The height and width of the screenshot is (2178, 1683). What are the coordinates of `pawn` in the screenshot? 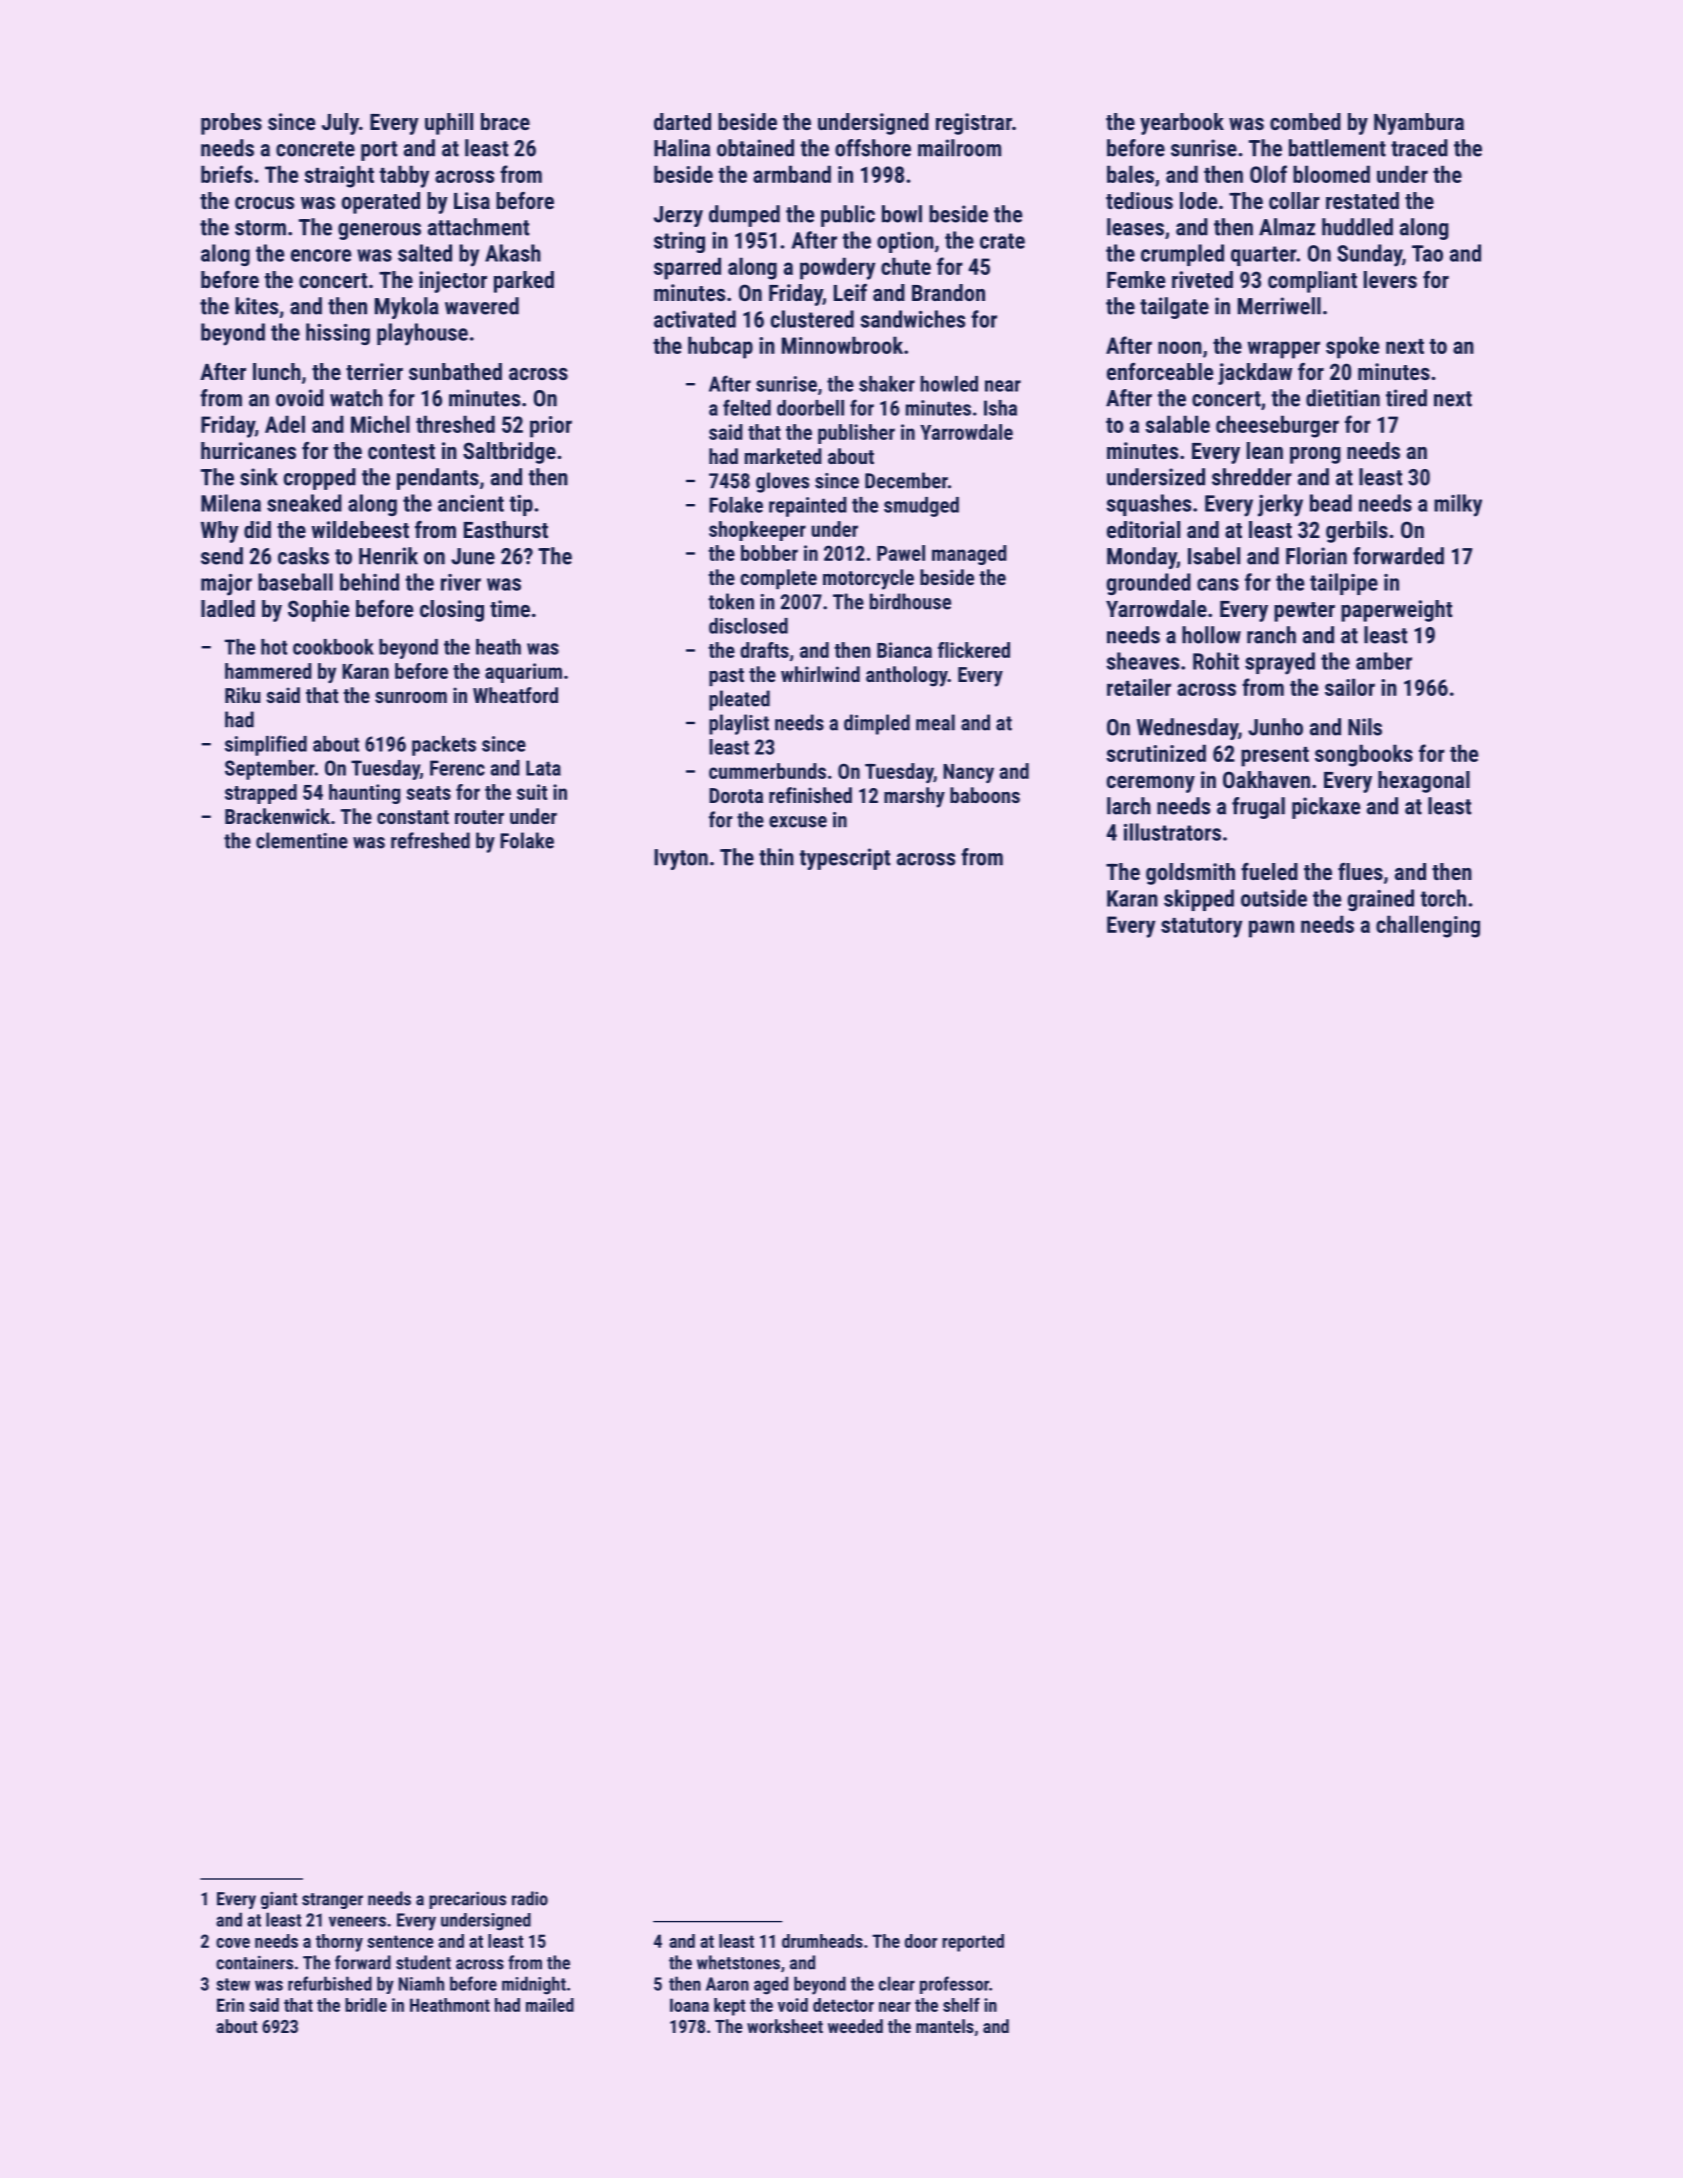 It's located at (1271, 929).
